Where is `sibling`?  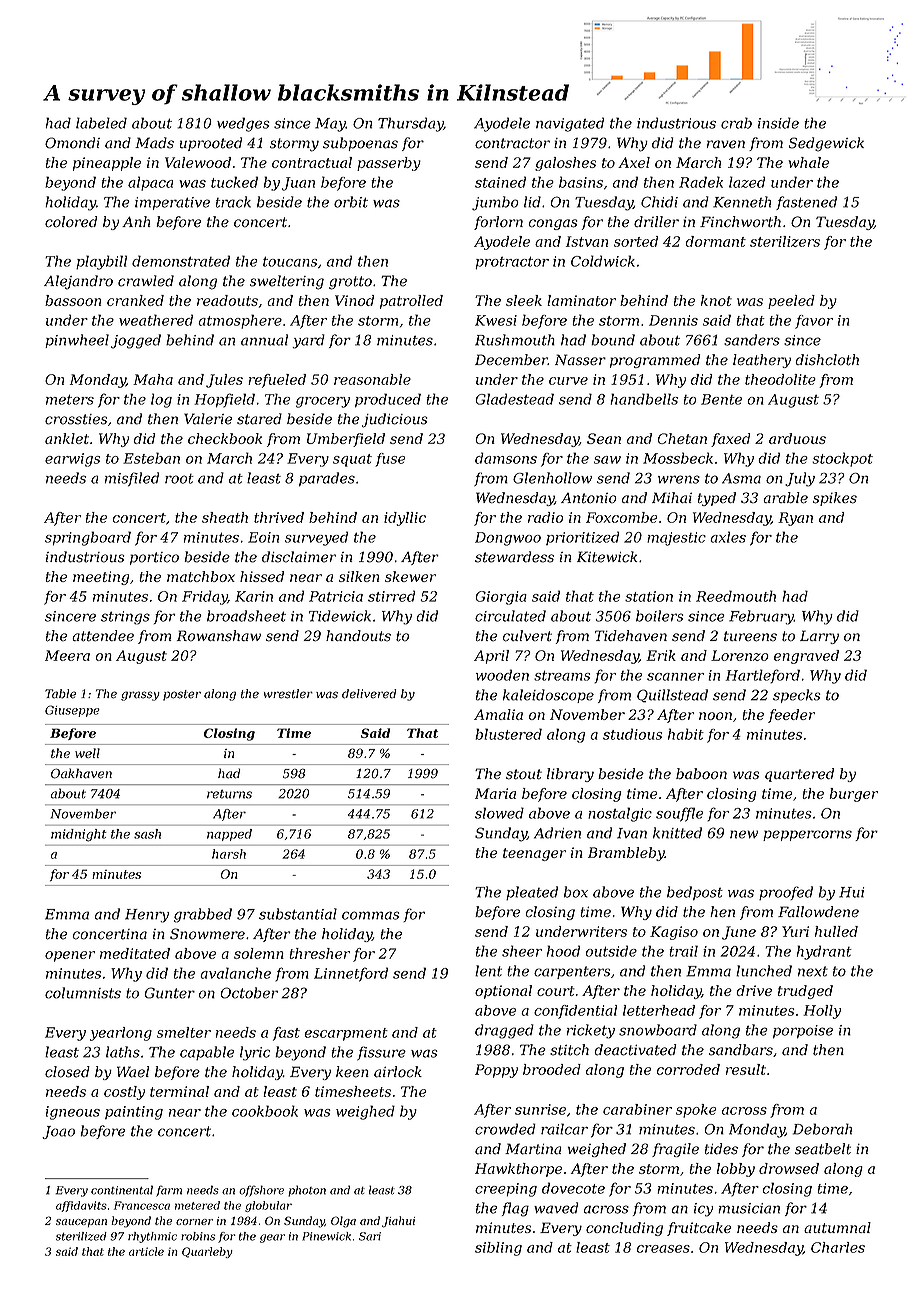
sibling is located at coordinates (498, 1249).
